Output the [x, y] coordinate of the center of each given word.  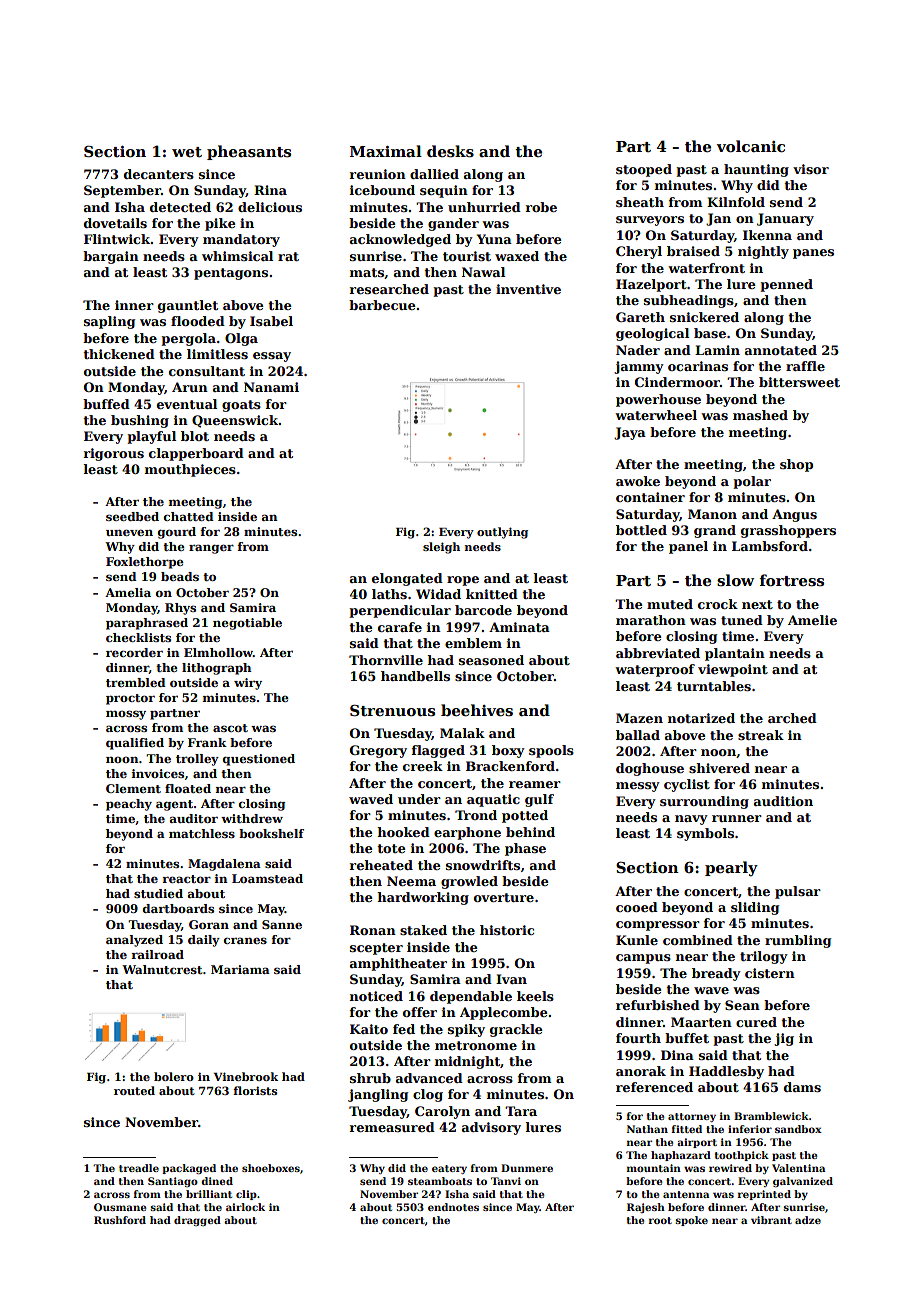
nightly [763, 252]
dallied [434, 174]
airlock [245, 1207]
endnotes [453, 1207]
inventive [528, 289]
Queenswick [235, 421]
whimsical [237, 256]
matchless [202, 833]
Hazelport [651, 285]
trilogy [764, 957]
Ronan [373, 930]
